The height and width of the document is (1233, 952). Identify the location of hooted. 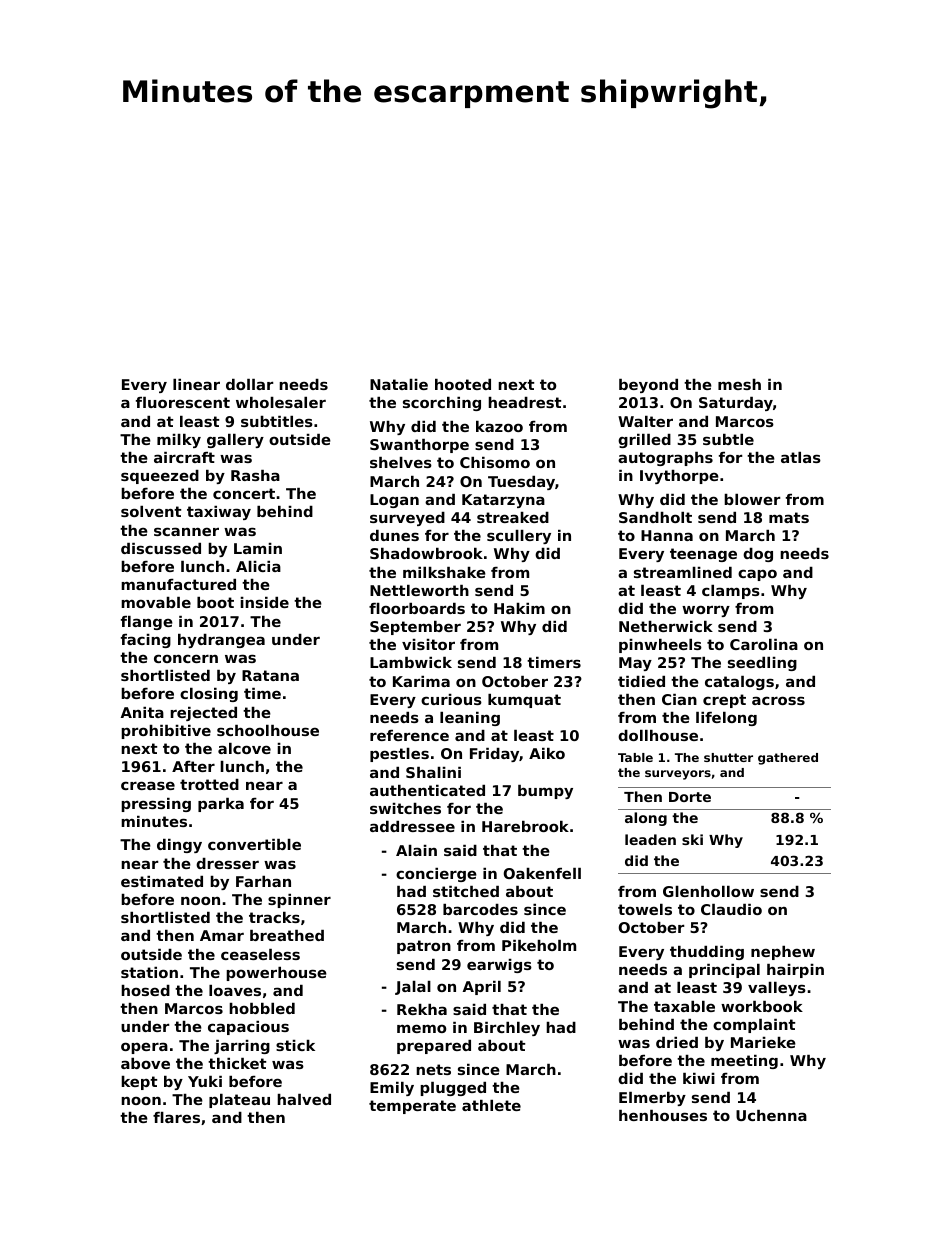
(463, 384).
